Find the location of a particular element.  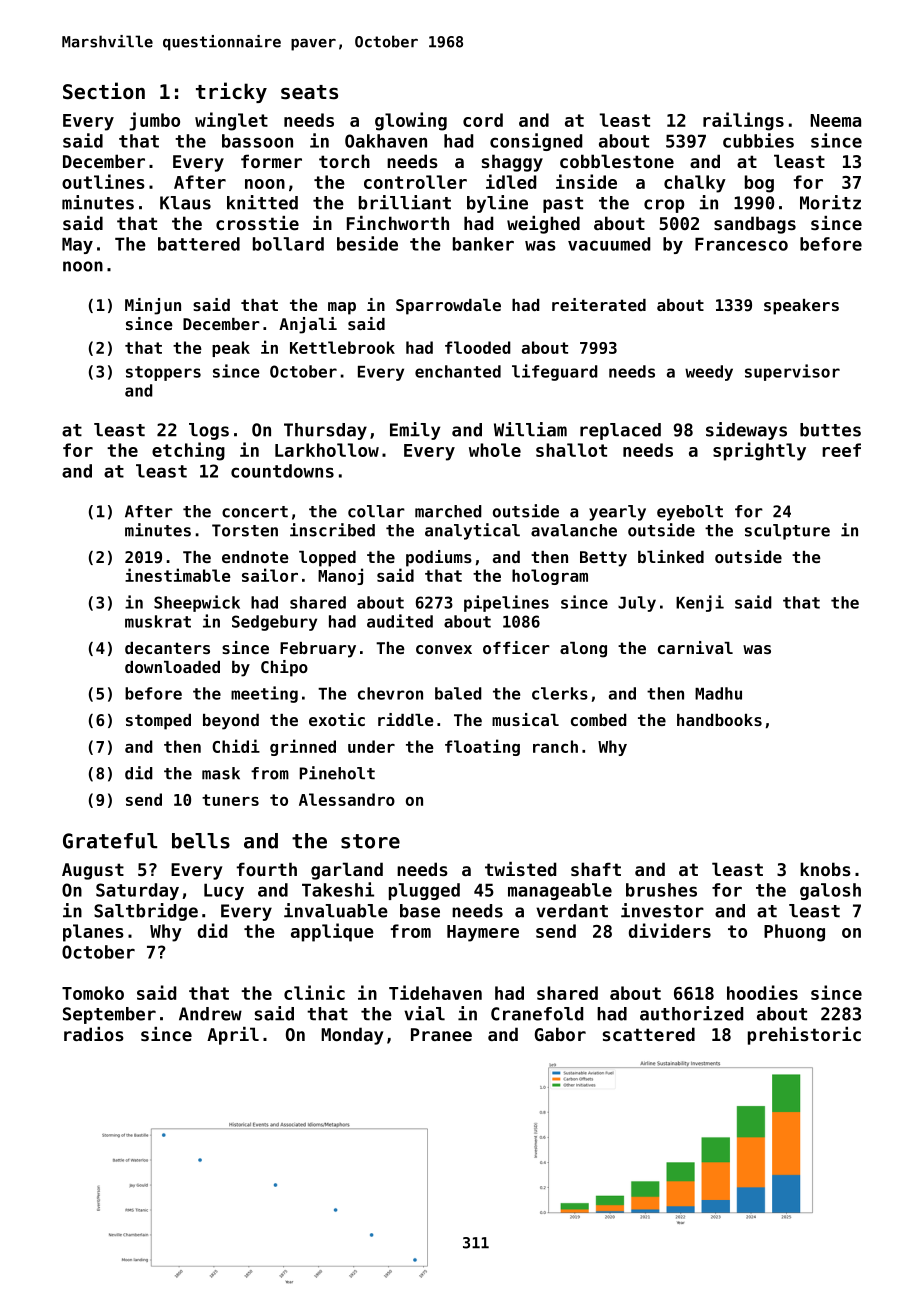

etching is located at coordinates (188, 451).
